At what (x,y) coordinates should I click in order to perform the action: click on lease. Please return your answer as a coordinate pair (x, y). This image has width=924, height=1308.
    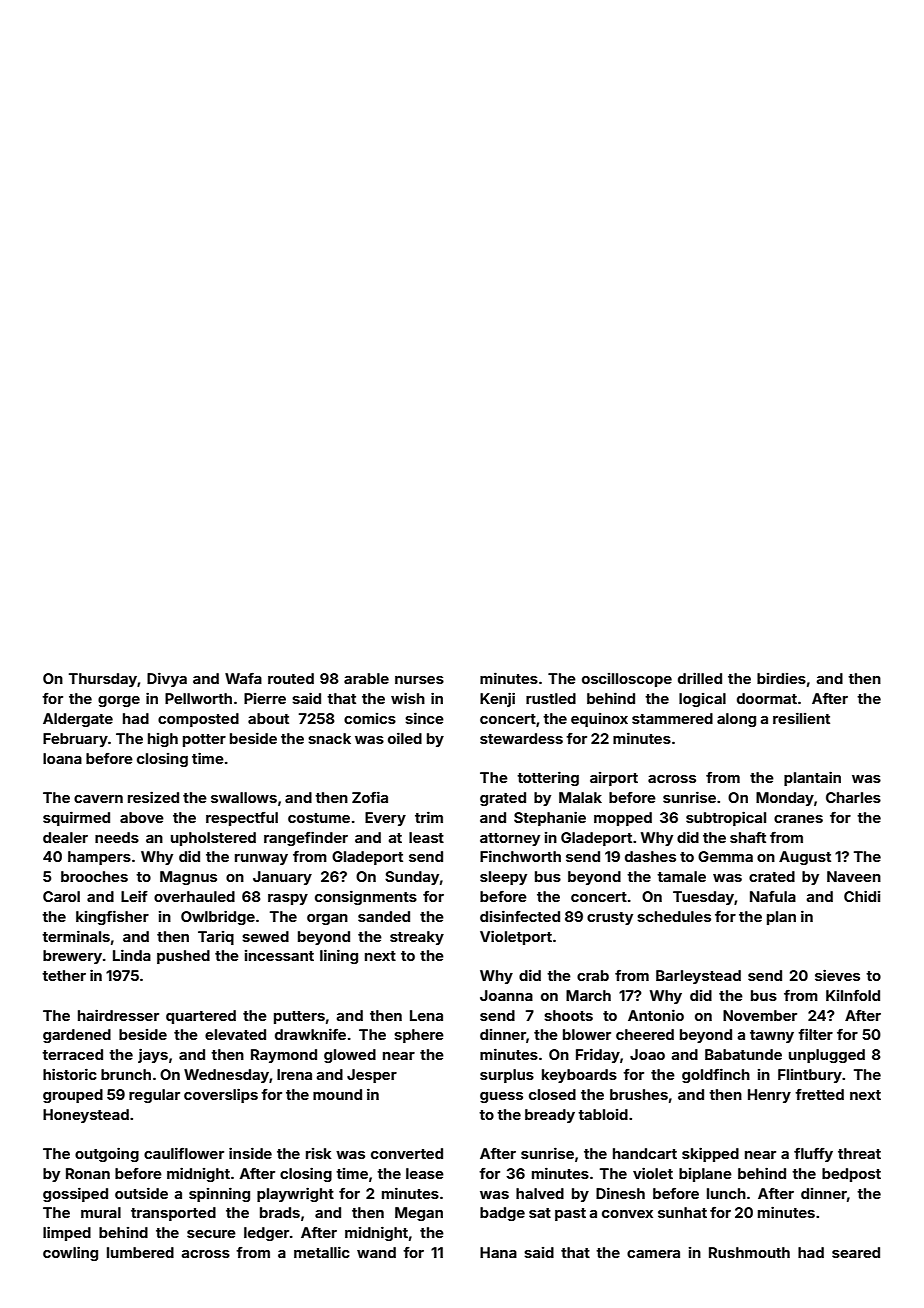
    Looking at the image, I should click on (425, 1173).
